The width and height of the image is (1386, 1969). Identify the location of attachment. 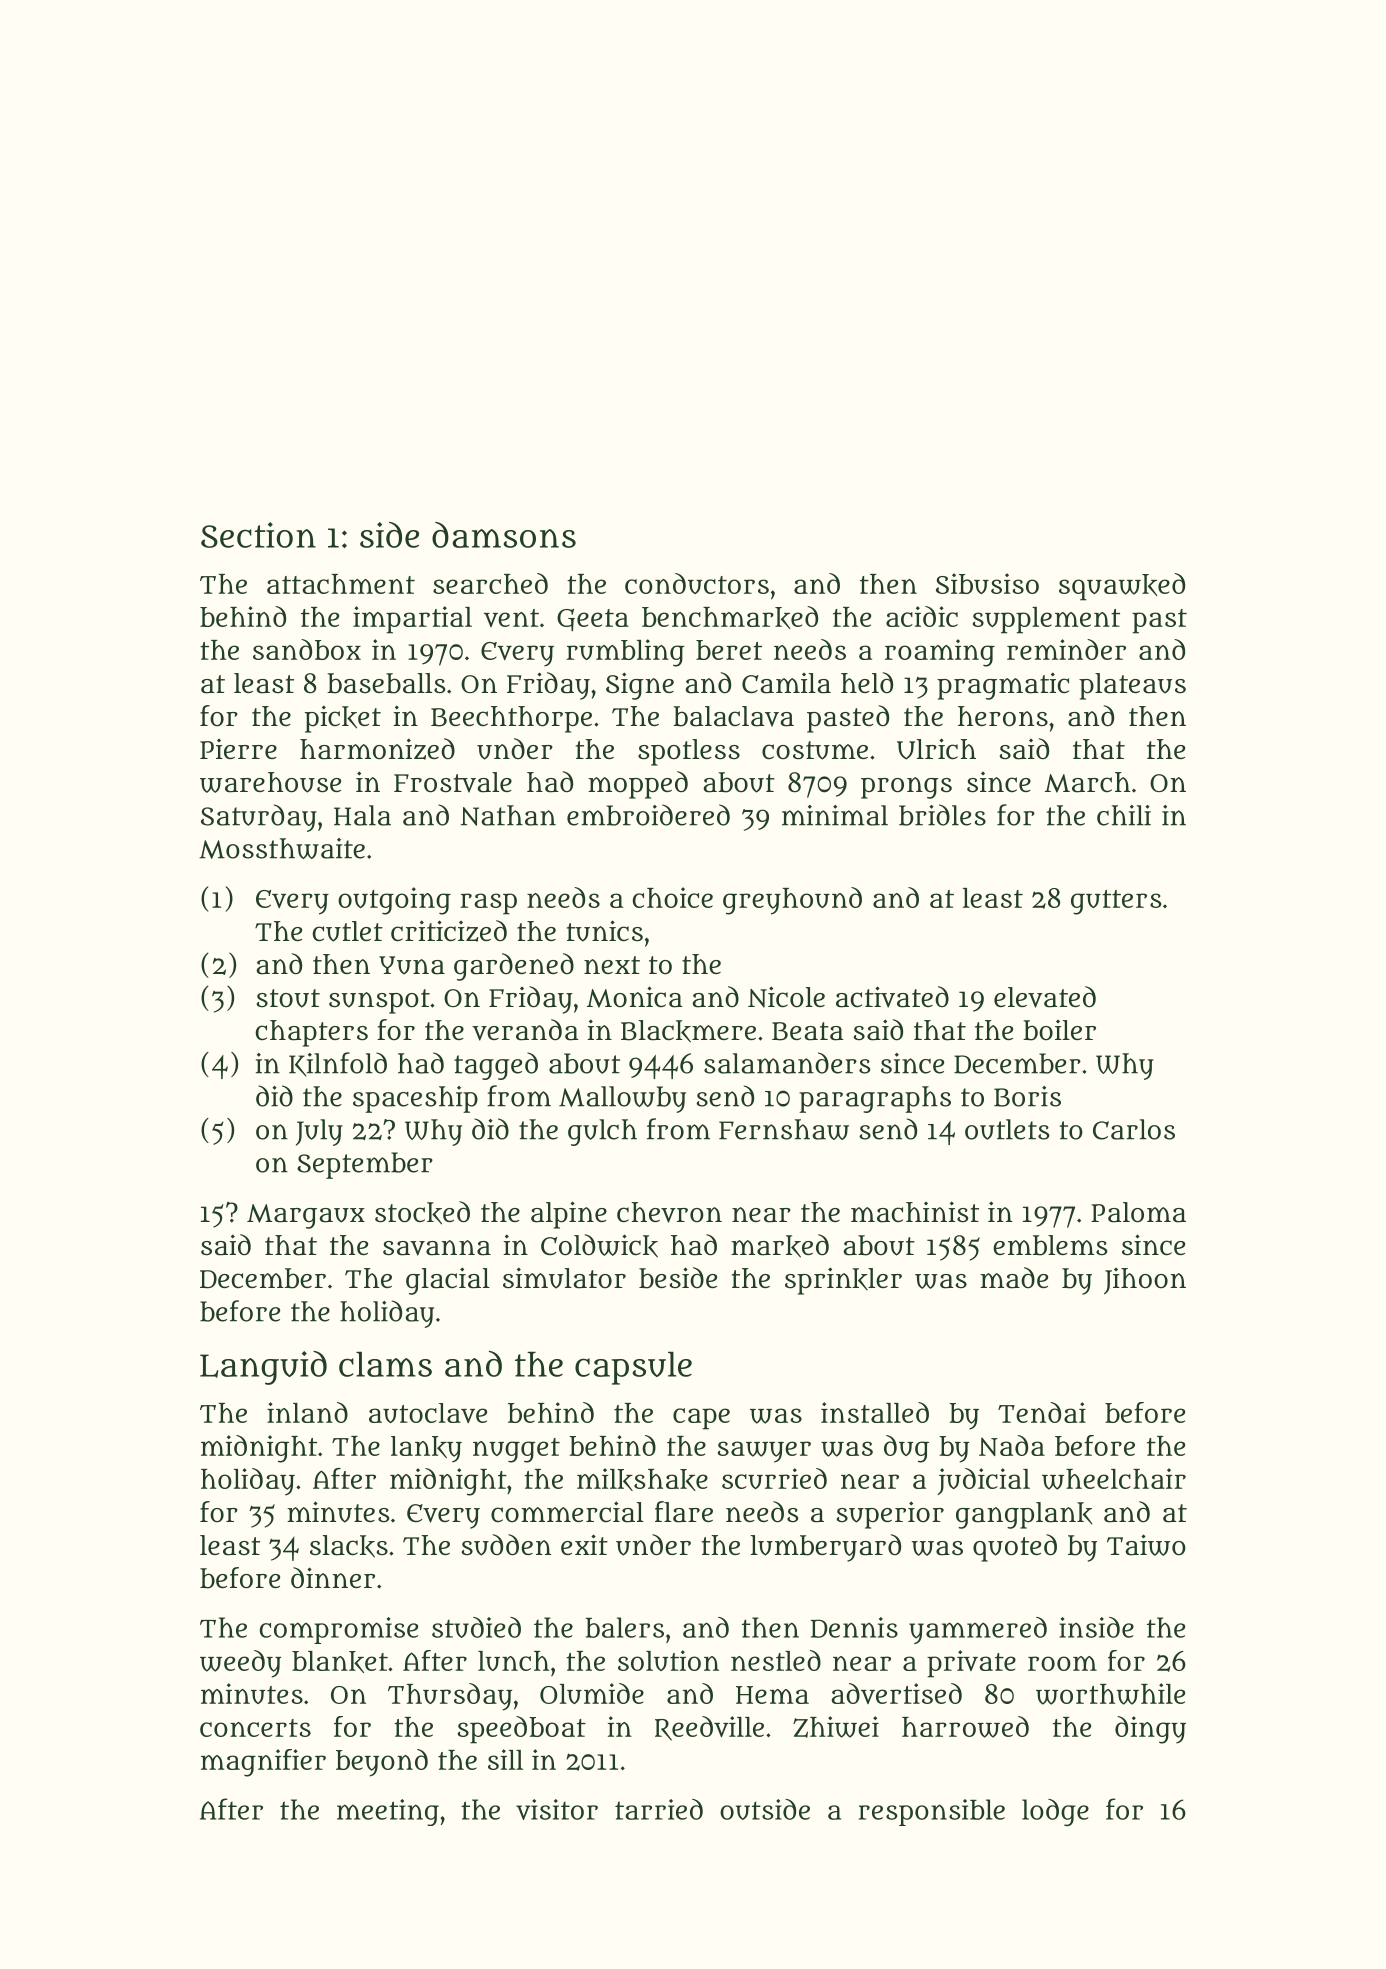
(341, 584).
